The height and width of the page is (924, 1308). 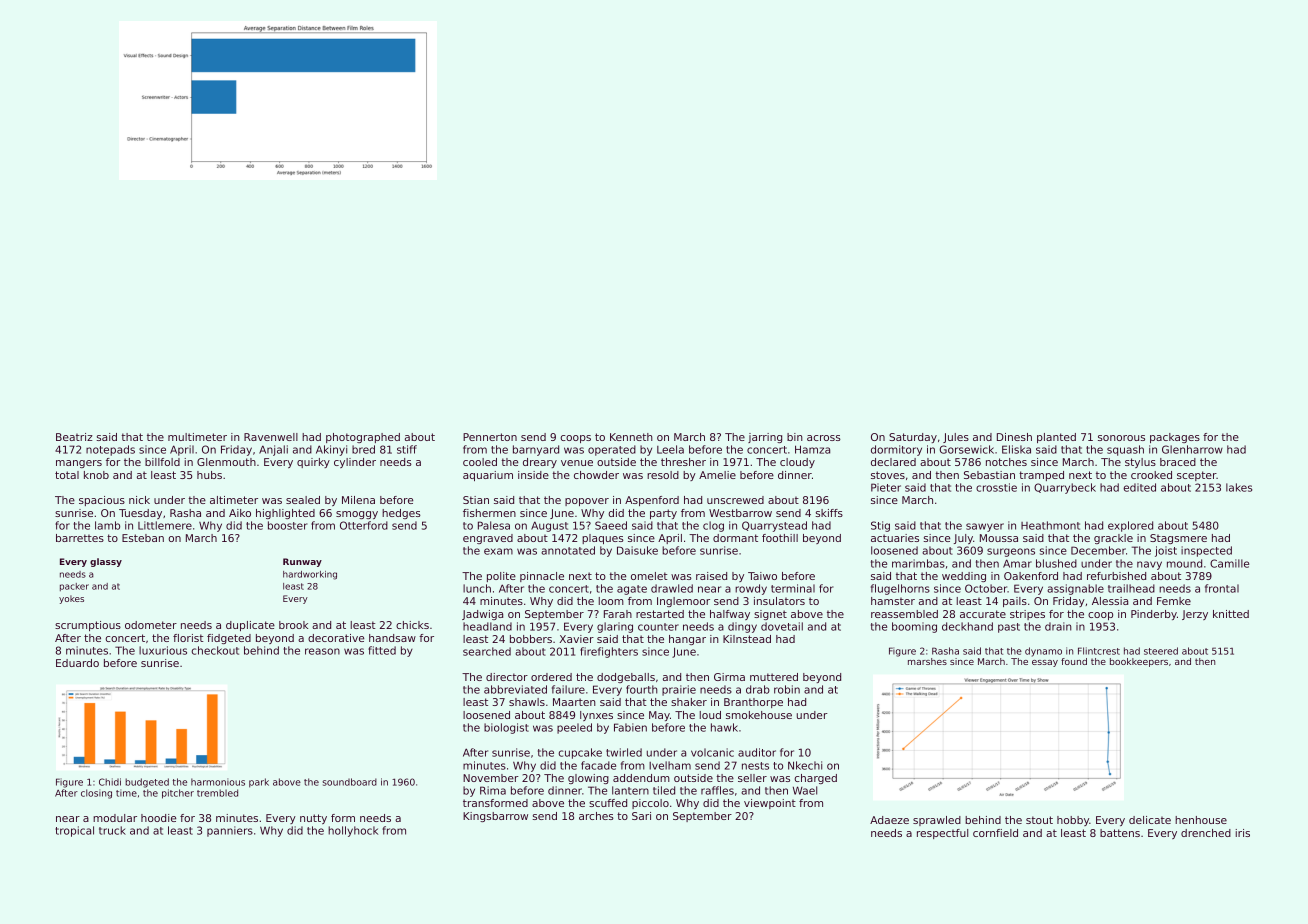 What do you see at coordinates (765, 438) in the page?
I see `jarring` at bounding box center [765, 438].
